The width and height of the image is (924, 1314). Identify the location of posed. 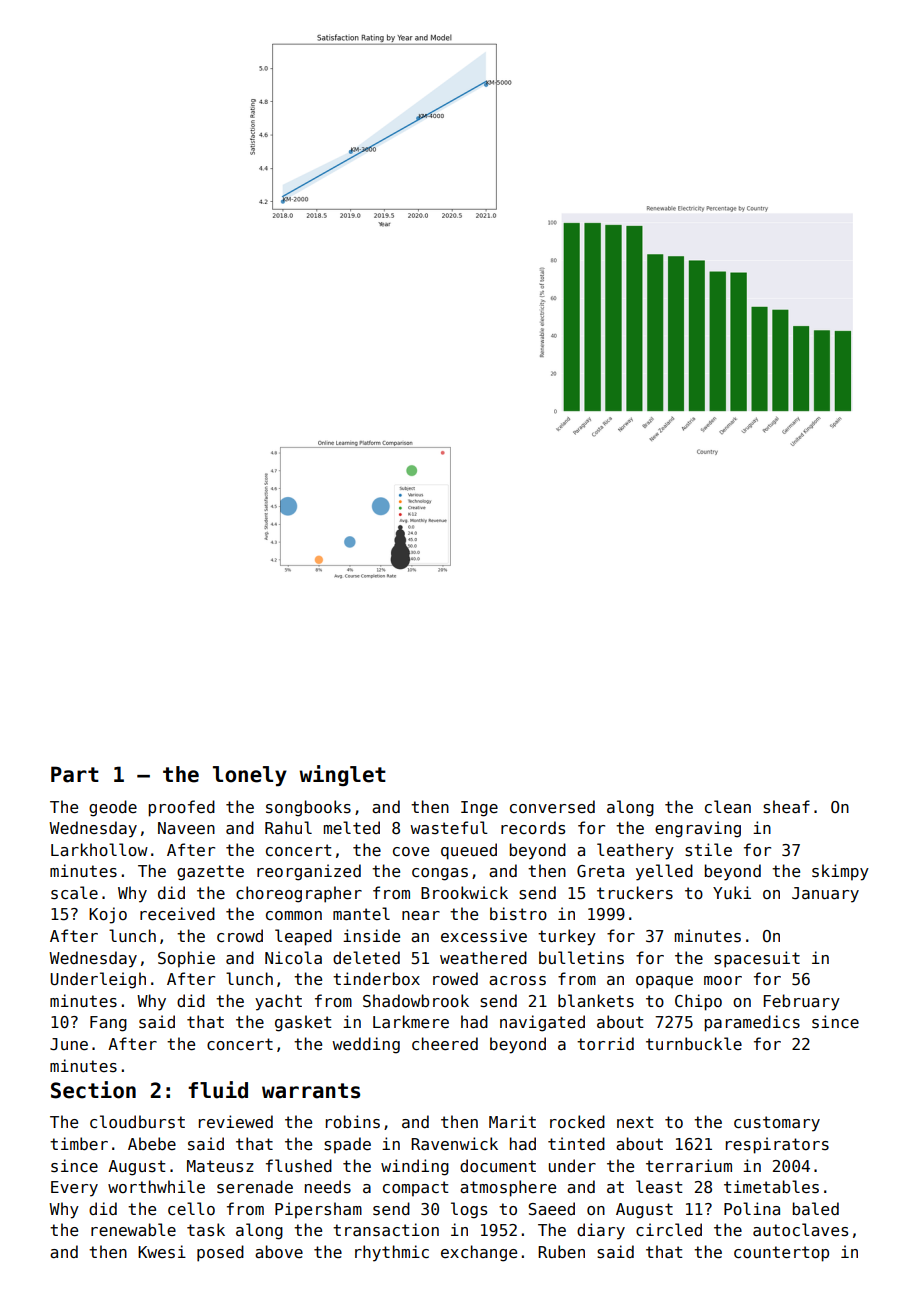
(220, 1253).
